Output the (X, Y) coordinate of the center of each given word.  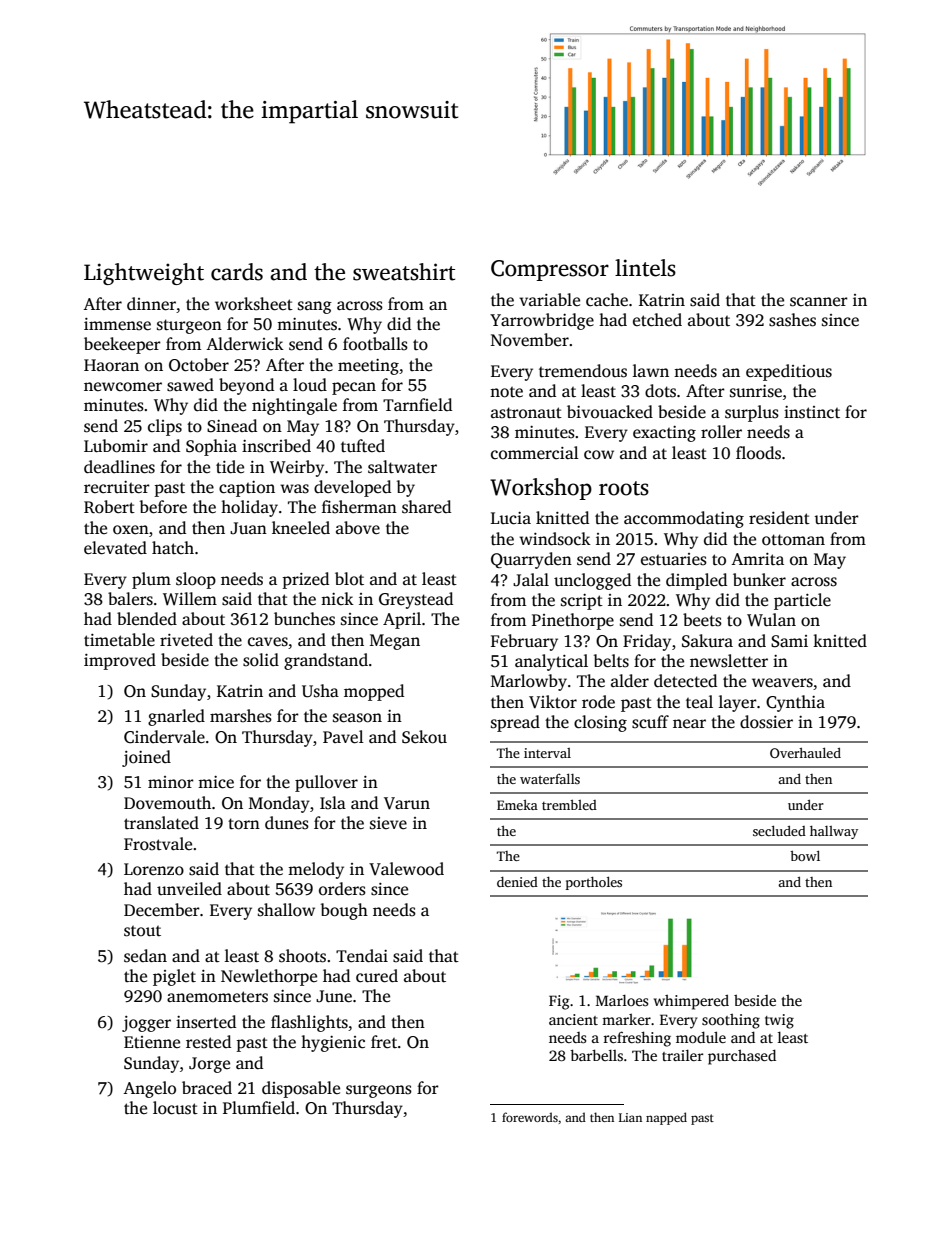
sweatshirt (404, 272)
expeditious (789, 372)
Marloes (622, 1000)
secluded (779, 831)
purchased (742, 1057)
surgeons (379, 1091)
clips (165, 427)
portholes (594, 883)
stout (142, 931)
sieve (388, 823)
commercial (535, 453)
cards (237, 272)
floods (758, 453)
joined (146, 758)
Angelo (149, 1089)
